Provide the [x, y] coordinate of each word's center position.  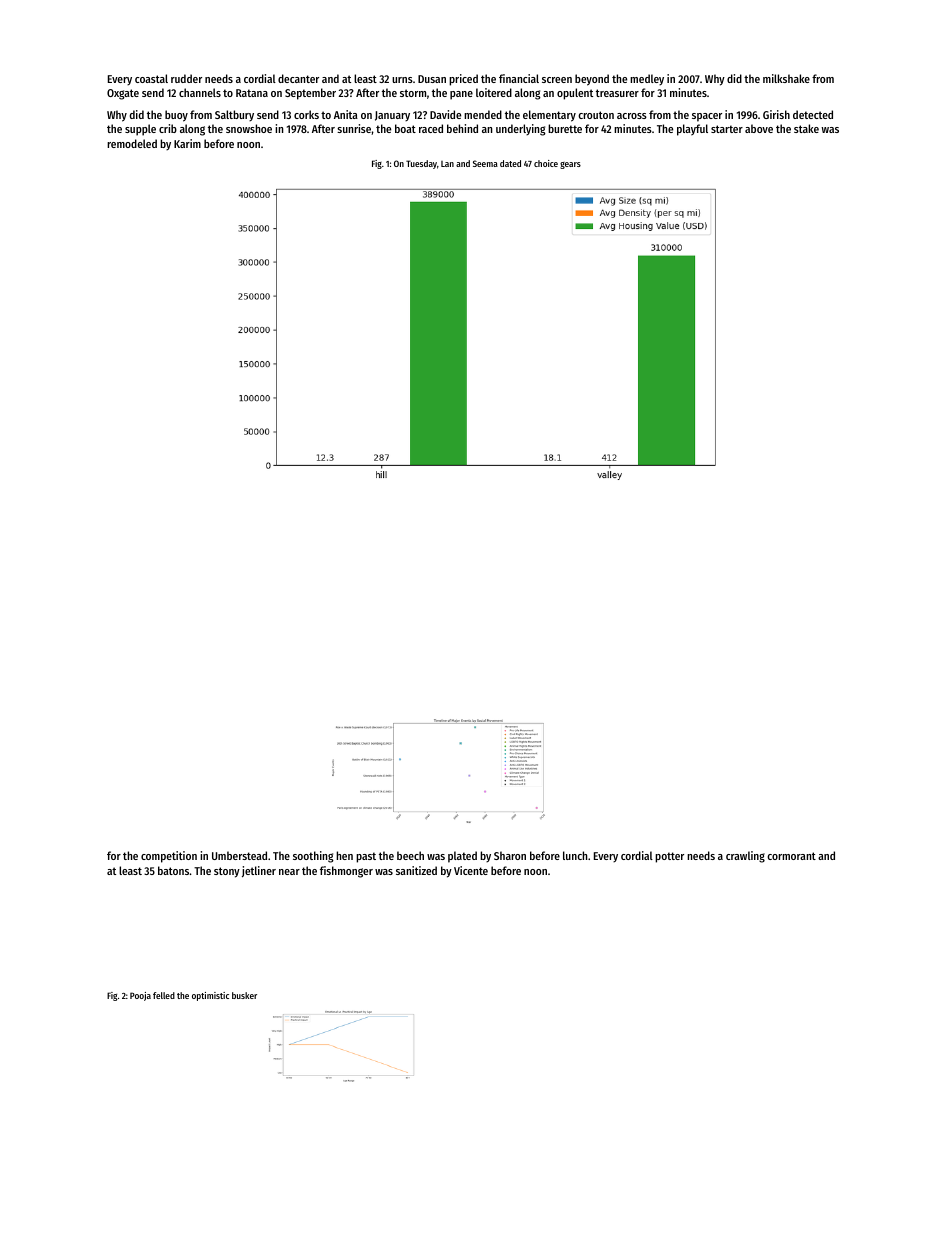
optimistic [210, 996]
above [759, 128]
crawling [745, 857]
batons [173, 870]
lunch [575, 855]
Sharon [510, 855]
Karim [187, 143]
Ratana [252, 93]
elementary [549, 116]
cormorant [791, 856]
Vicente [471, 870]
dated [510, 163]
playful [692, 130]
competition [169, 857]
